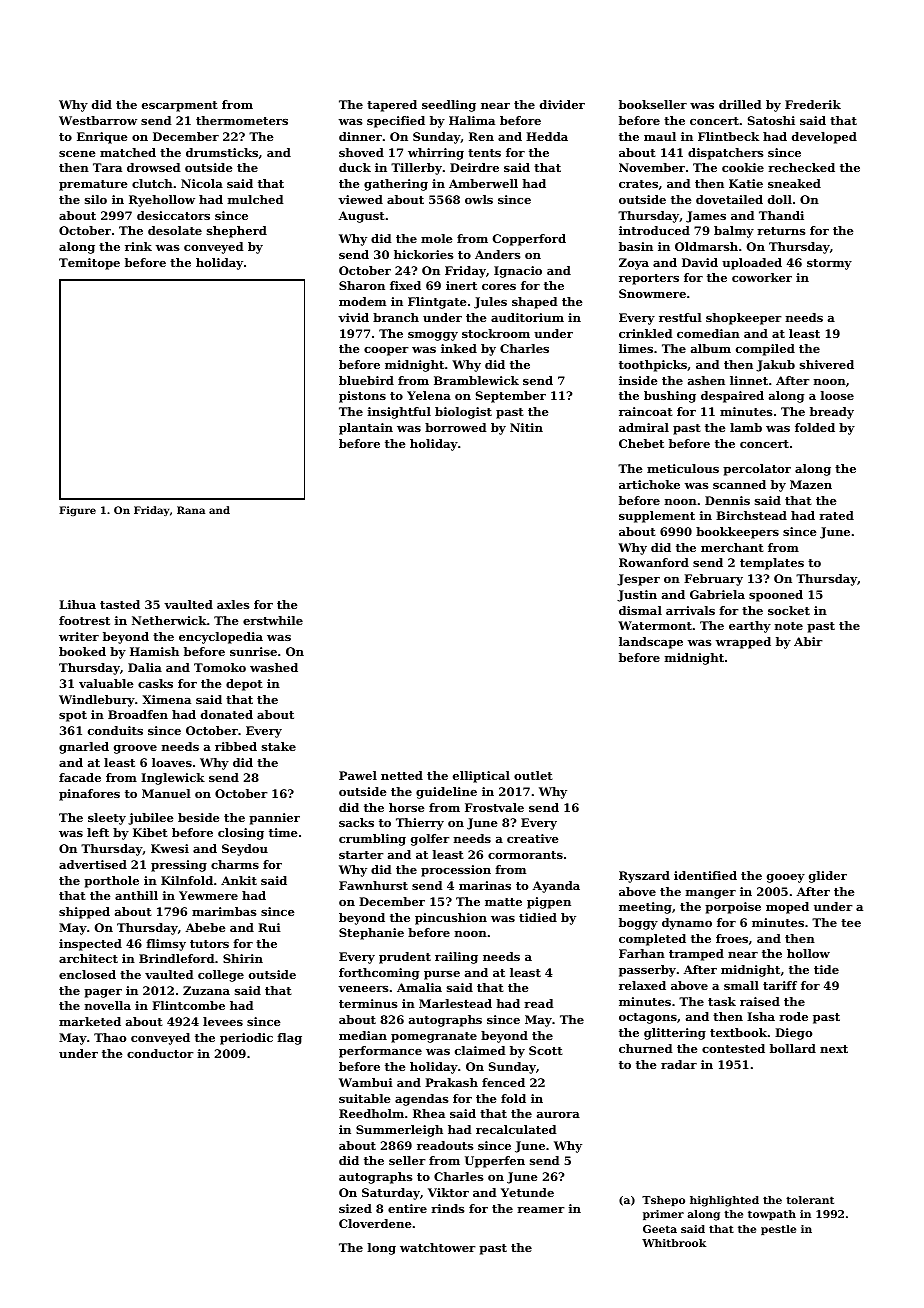 This image has width=924, height=1308. What do you see at coordinates (472, 120) in the image?
I see `Halima` at bounding box center [472, 120].
